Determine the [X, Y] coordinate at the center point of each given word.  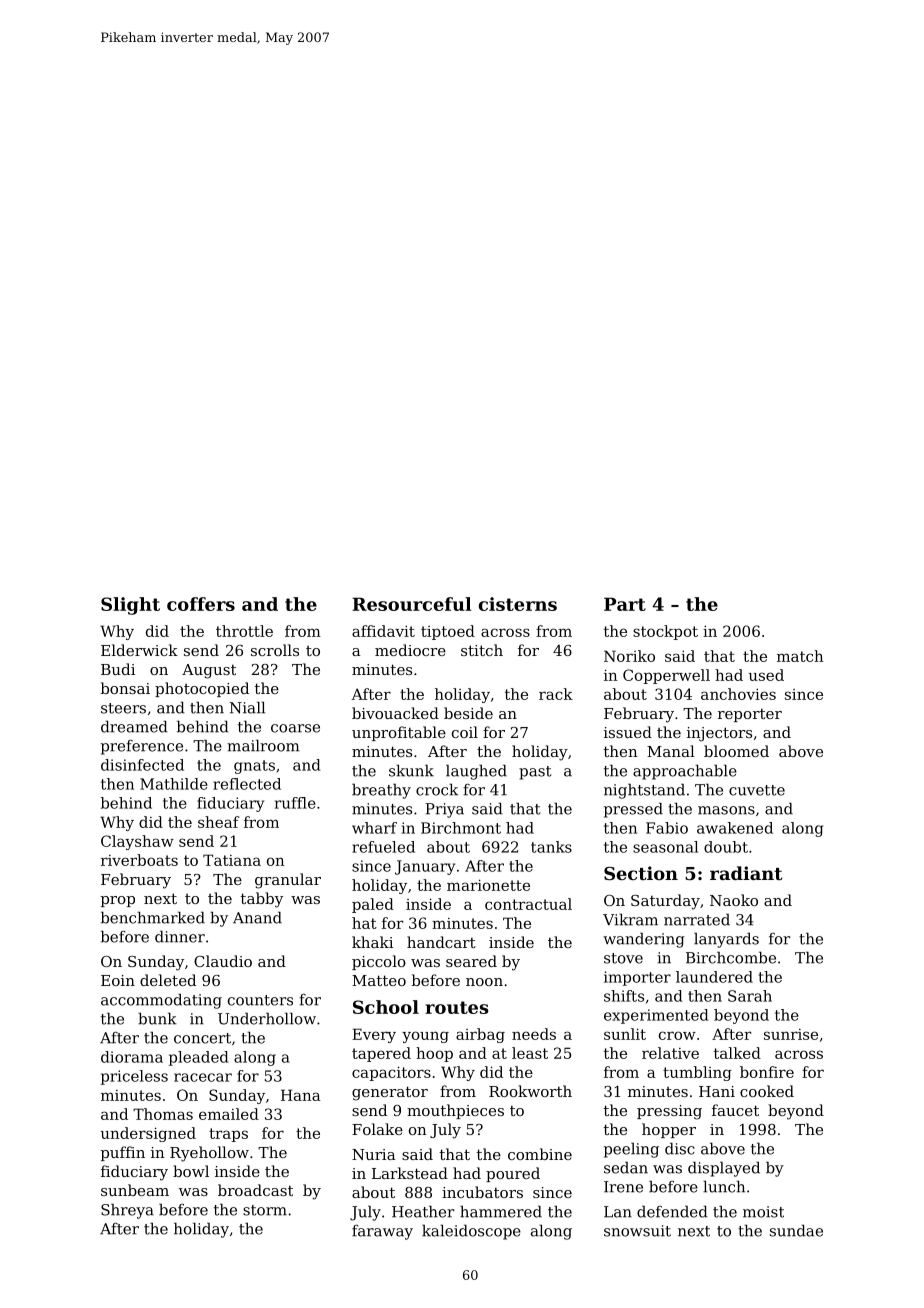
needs [534, 1034]
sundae [796, 1230]
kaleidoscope [471, 1232]
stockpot [665, 632]
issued [628, 732]
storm [265, 1210]
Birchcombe [731, 957]
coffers [201, 604]
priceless [134, 1077]
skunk [411, 770]
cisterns [518, 604]
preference [142, 747]
